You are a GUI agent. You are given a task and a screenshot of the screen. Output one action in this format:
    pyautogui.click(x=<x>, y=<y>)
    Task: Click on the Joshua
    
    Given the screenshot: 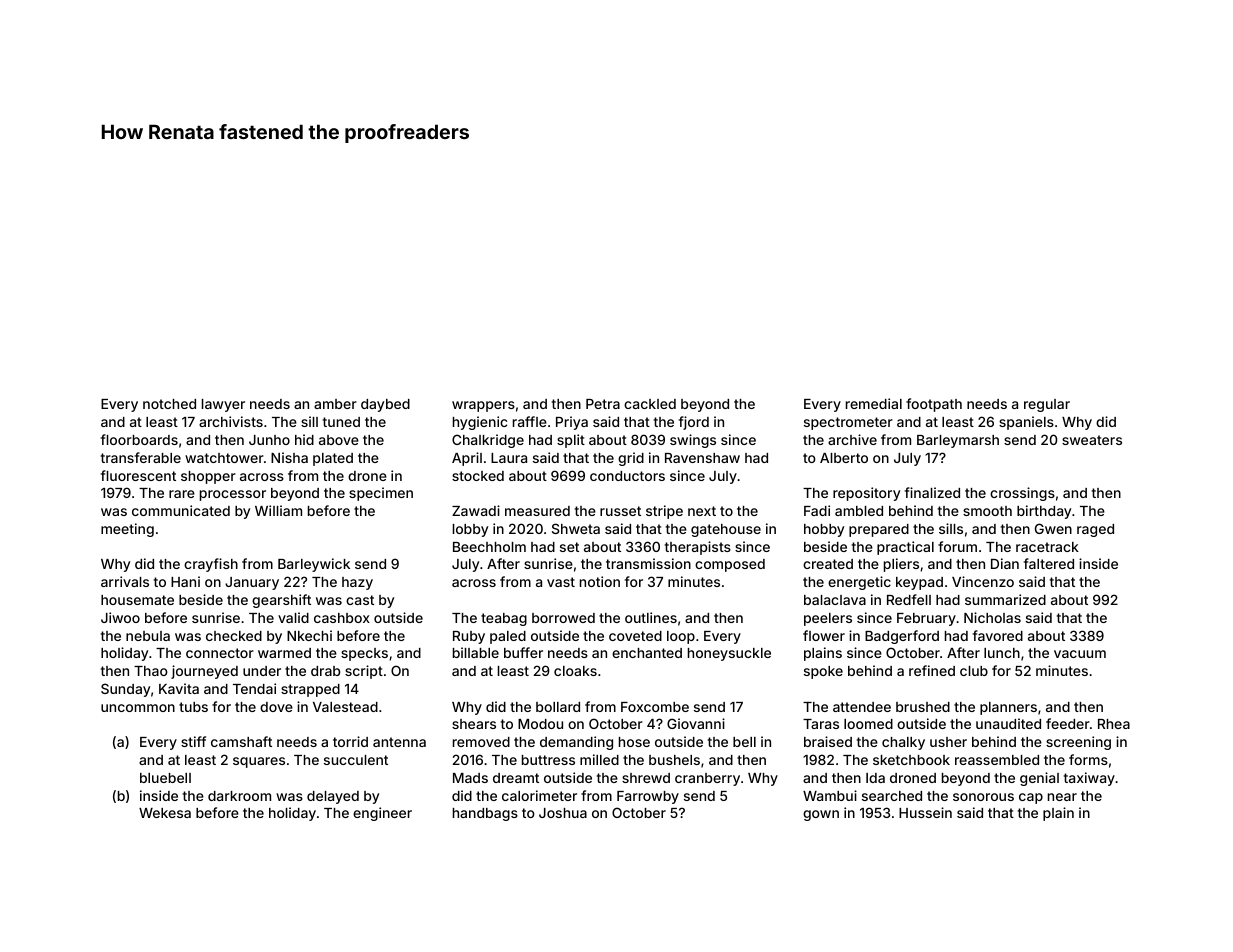 What is the action you would take?
    pyautogui.click(x=563, y=813)
